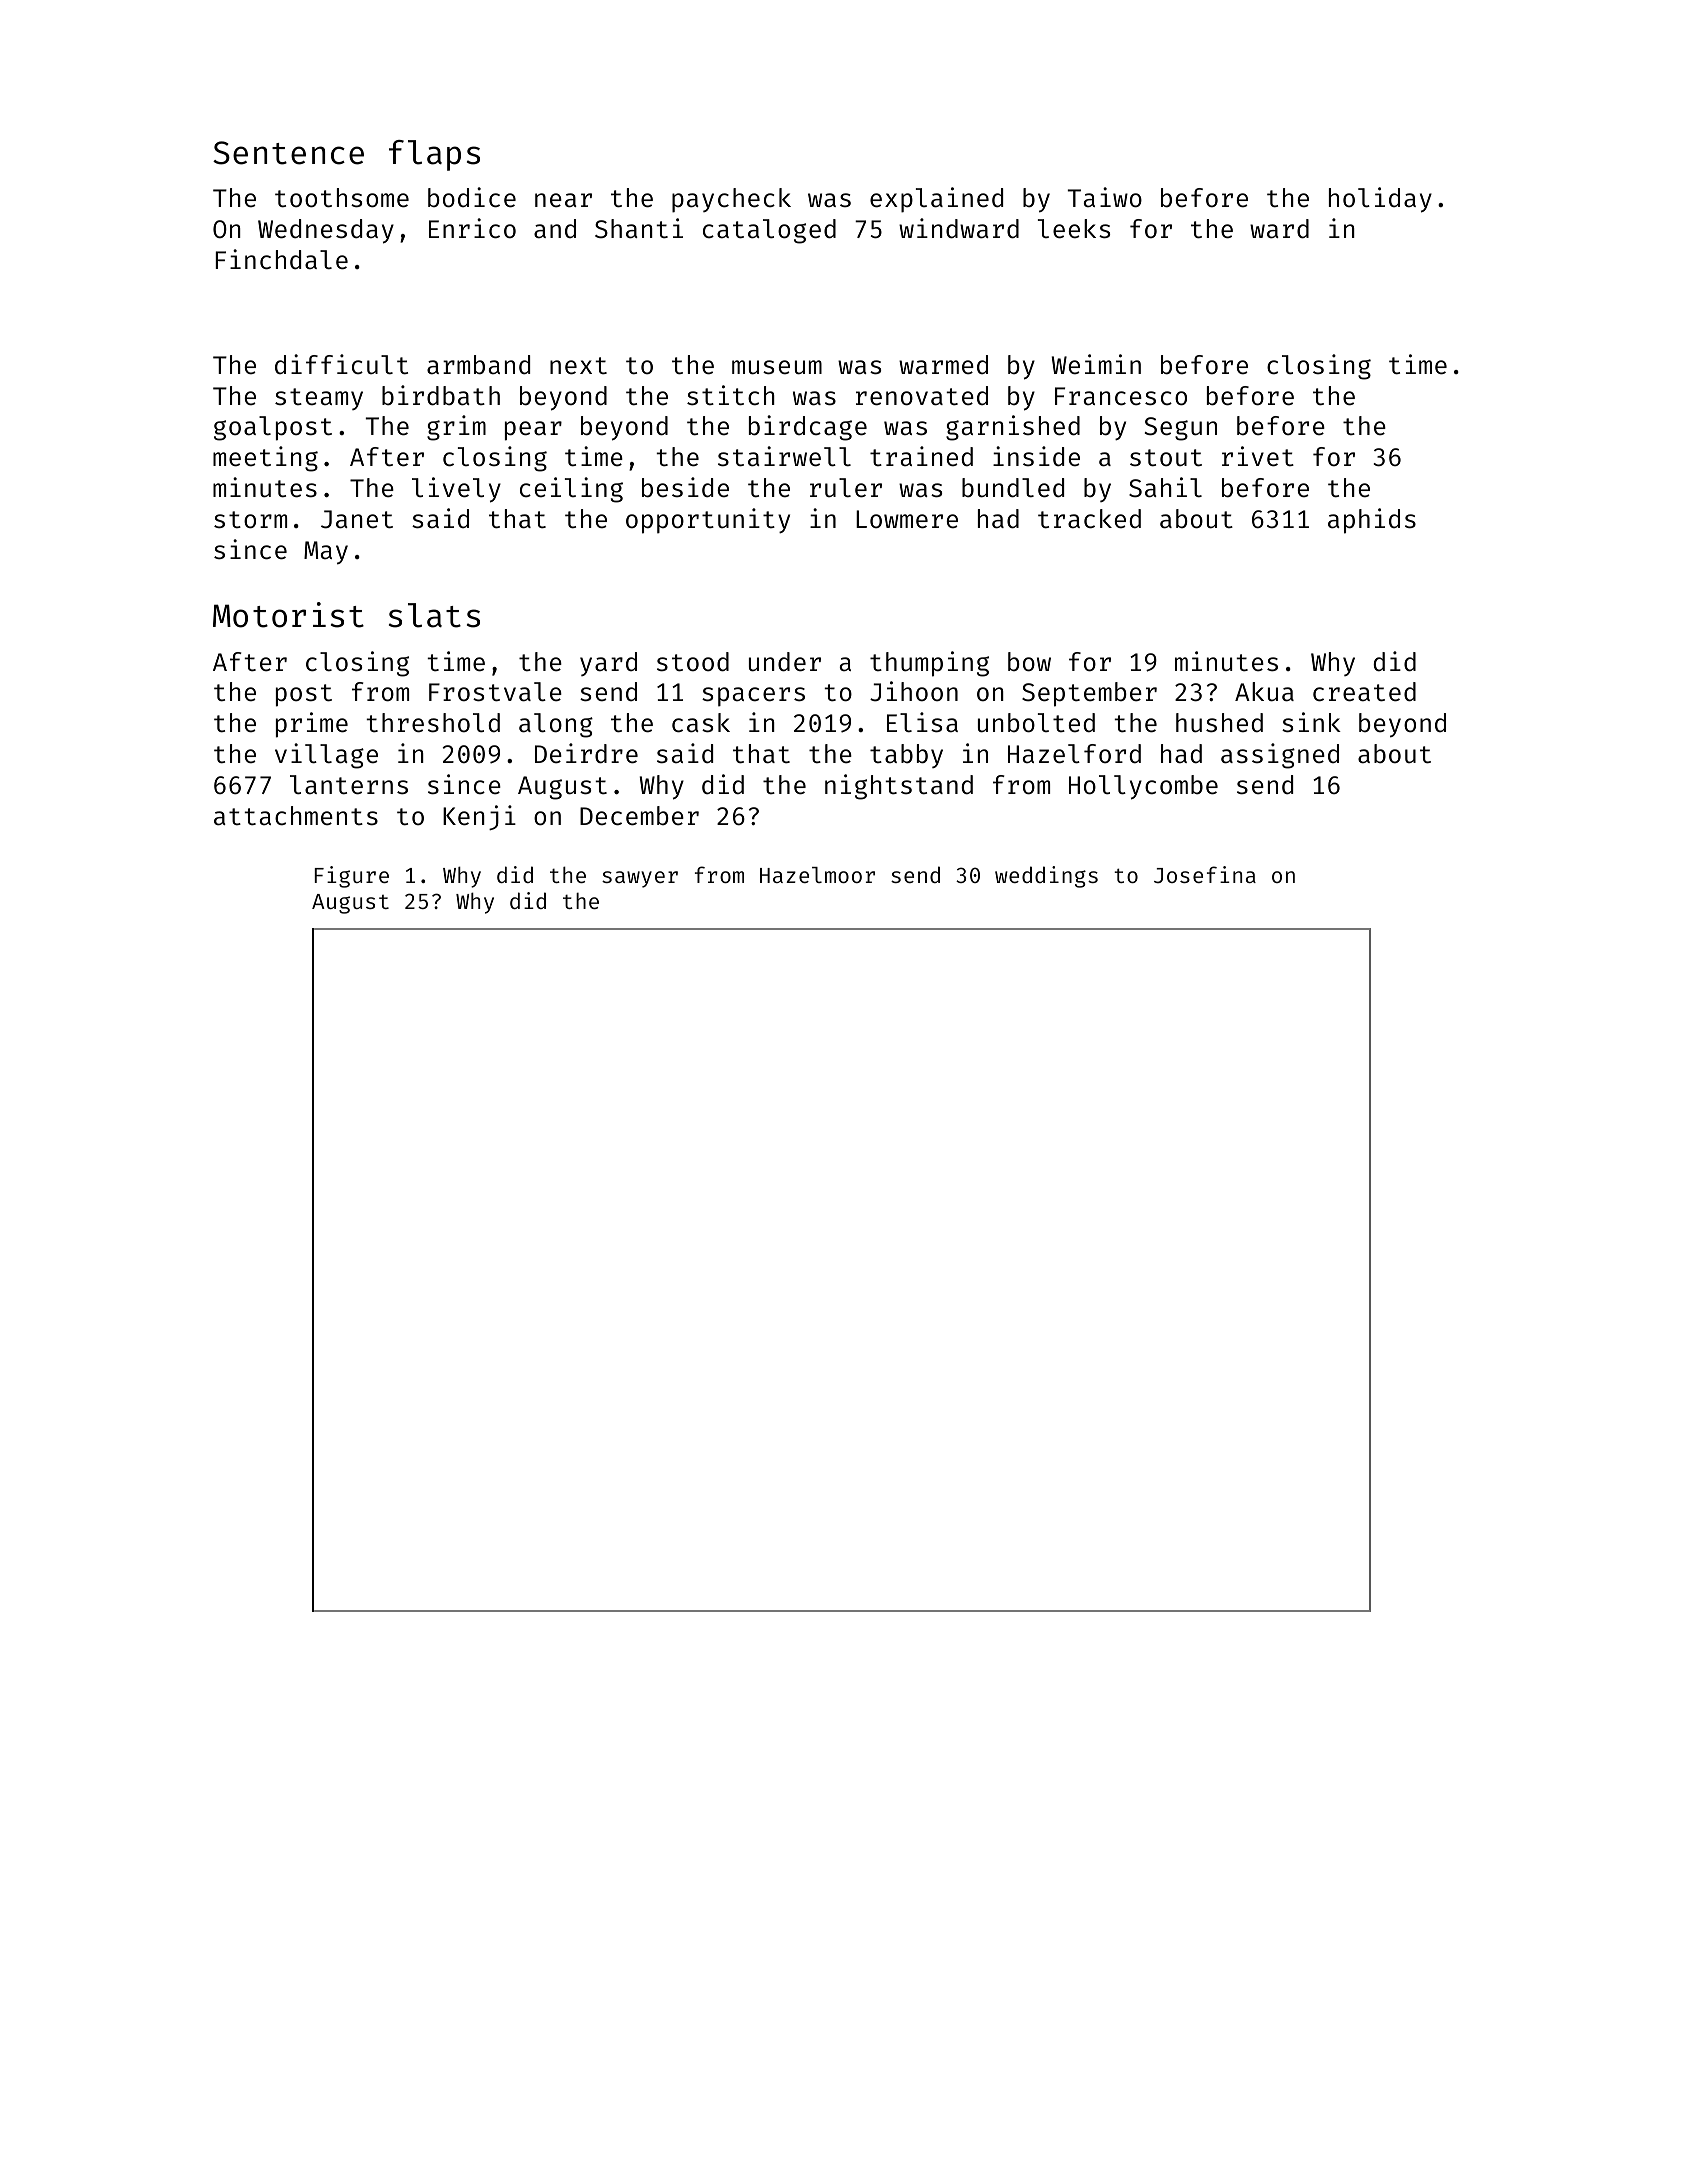 This image has height=2178, width=1683. Describe the element at coordinates (434, 615) in the image. I see `slats` at that location.
